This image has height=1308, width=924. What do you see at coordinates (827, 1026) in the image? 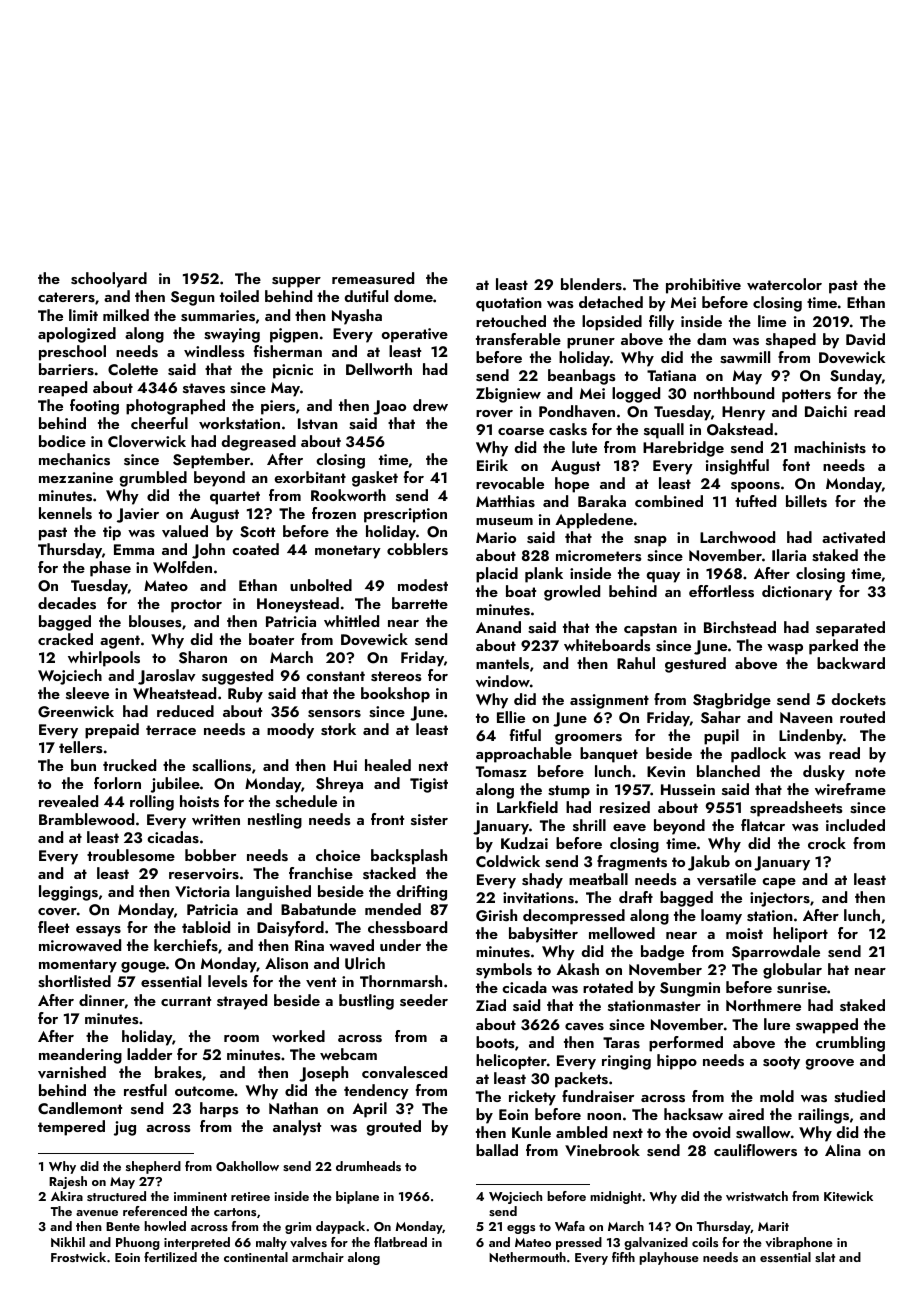
I see `swapped` at bounding box center [827, 1026].
